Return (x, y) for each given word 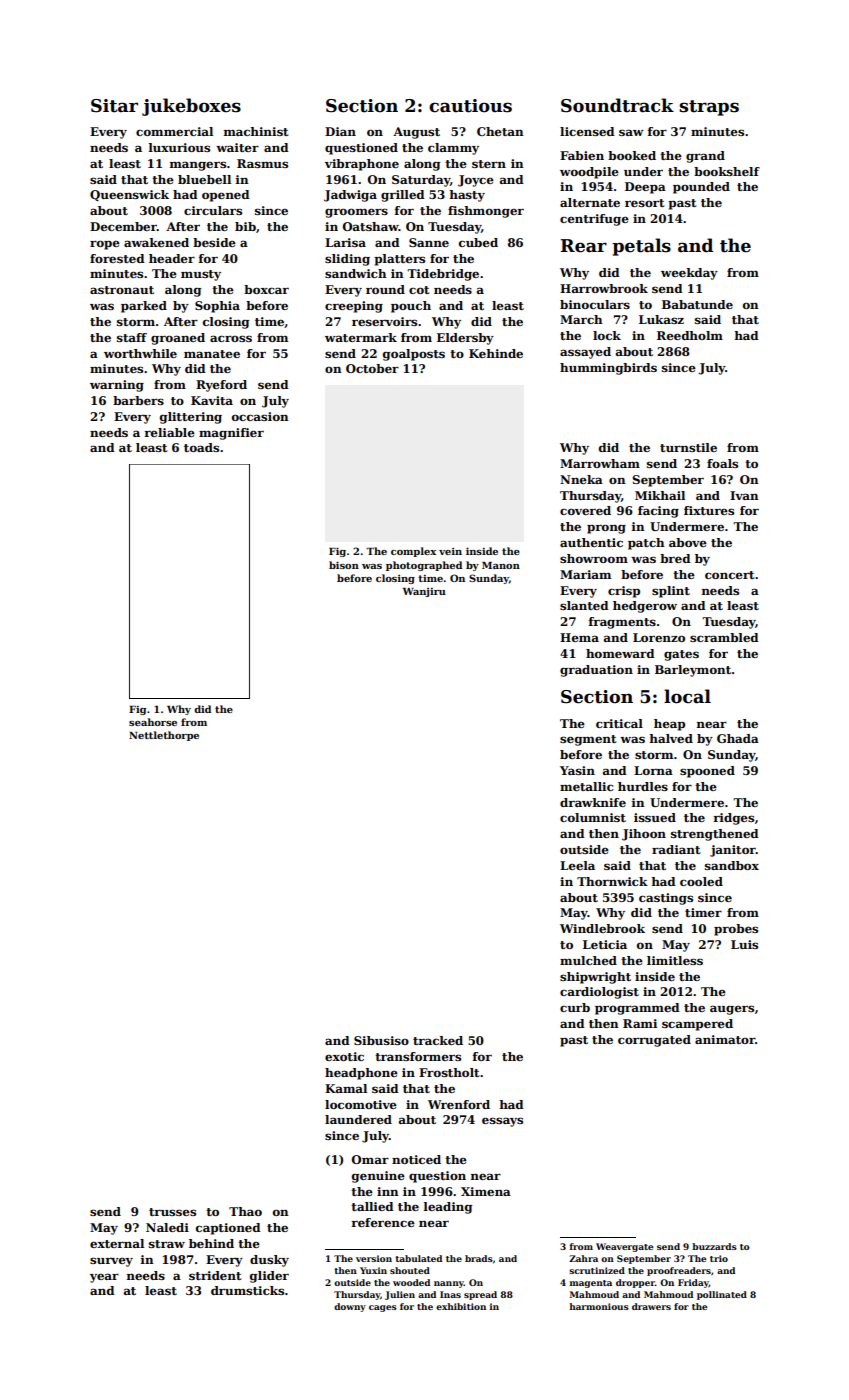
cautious (470, 106)
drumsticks (247, 1290)
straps (709, 108)
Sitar (114, 106)
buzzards (714, 1246)
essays (502, 1122)
